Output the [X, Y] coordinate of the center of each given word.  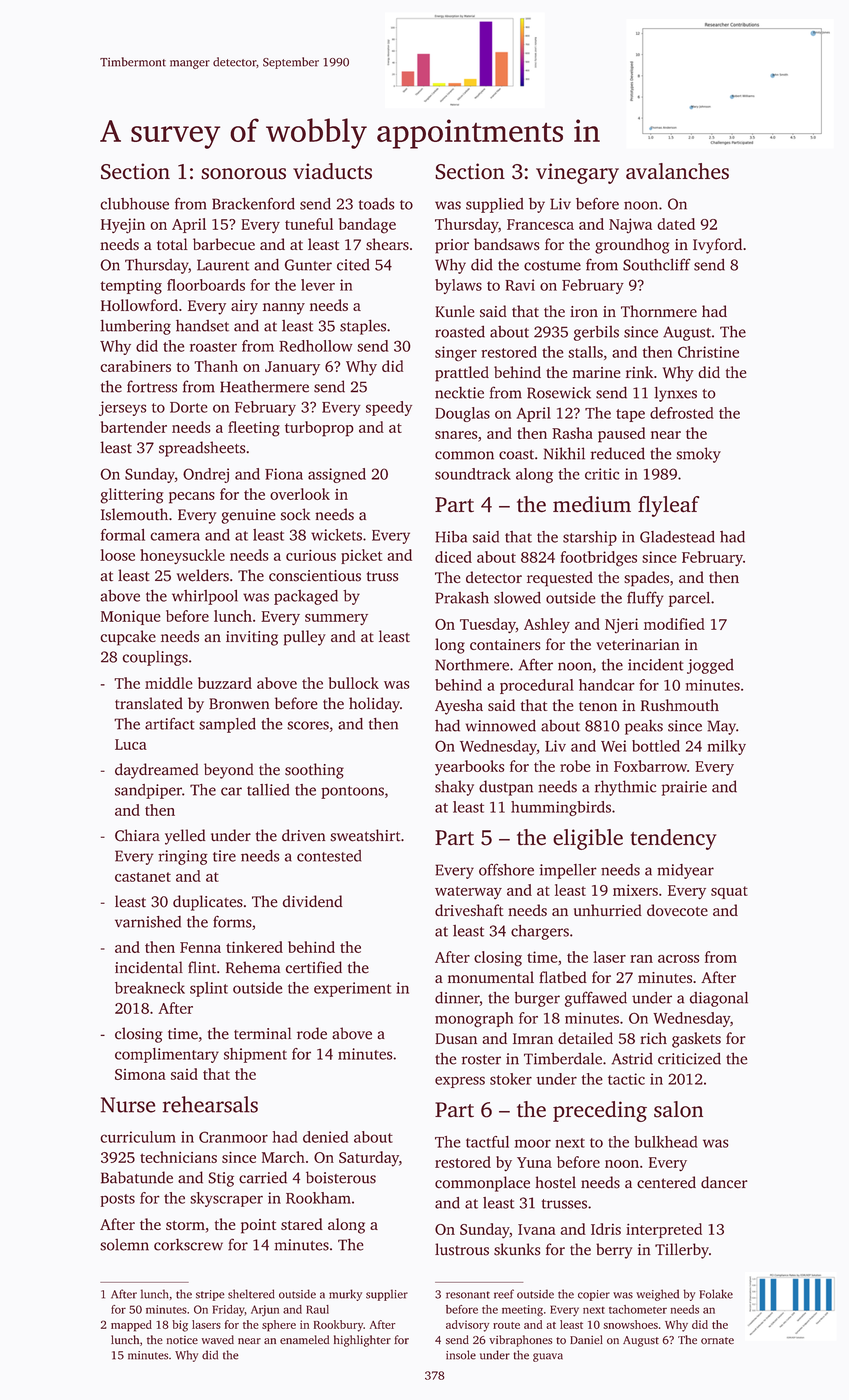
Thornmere [659, 311]
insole [461, 1355]
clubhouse [134, 204]
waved [217, 1340]
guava [548, 1357]
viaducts [332, 171]
